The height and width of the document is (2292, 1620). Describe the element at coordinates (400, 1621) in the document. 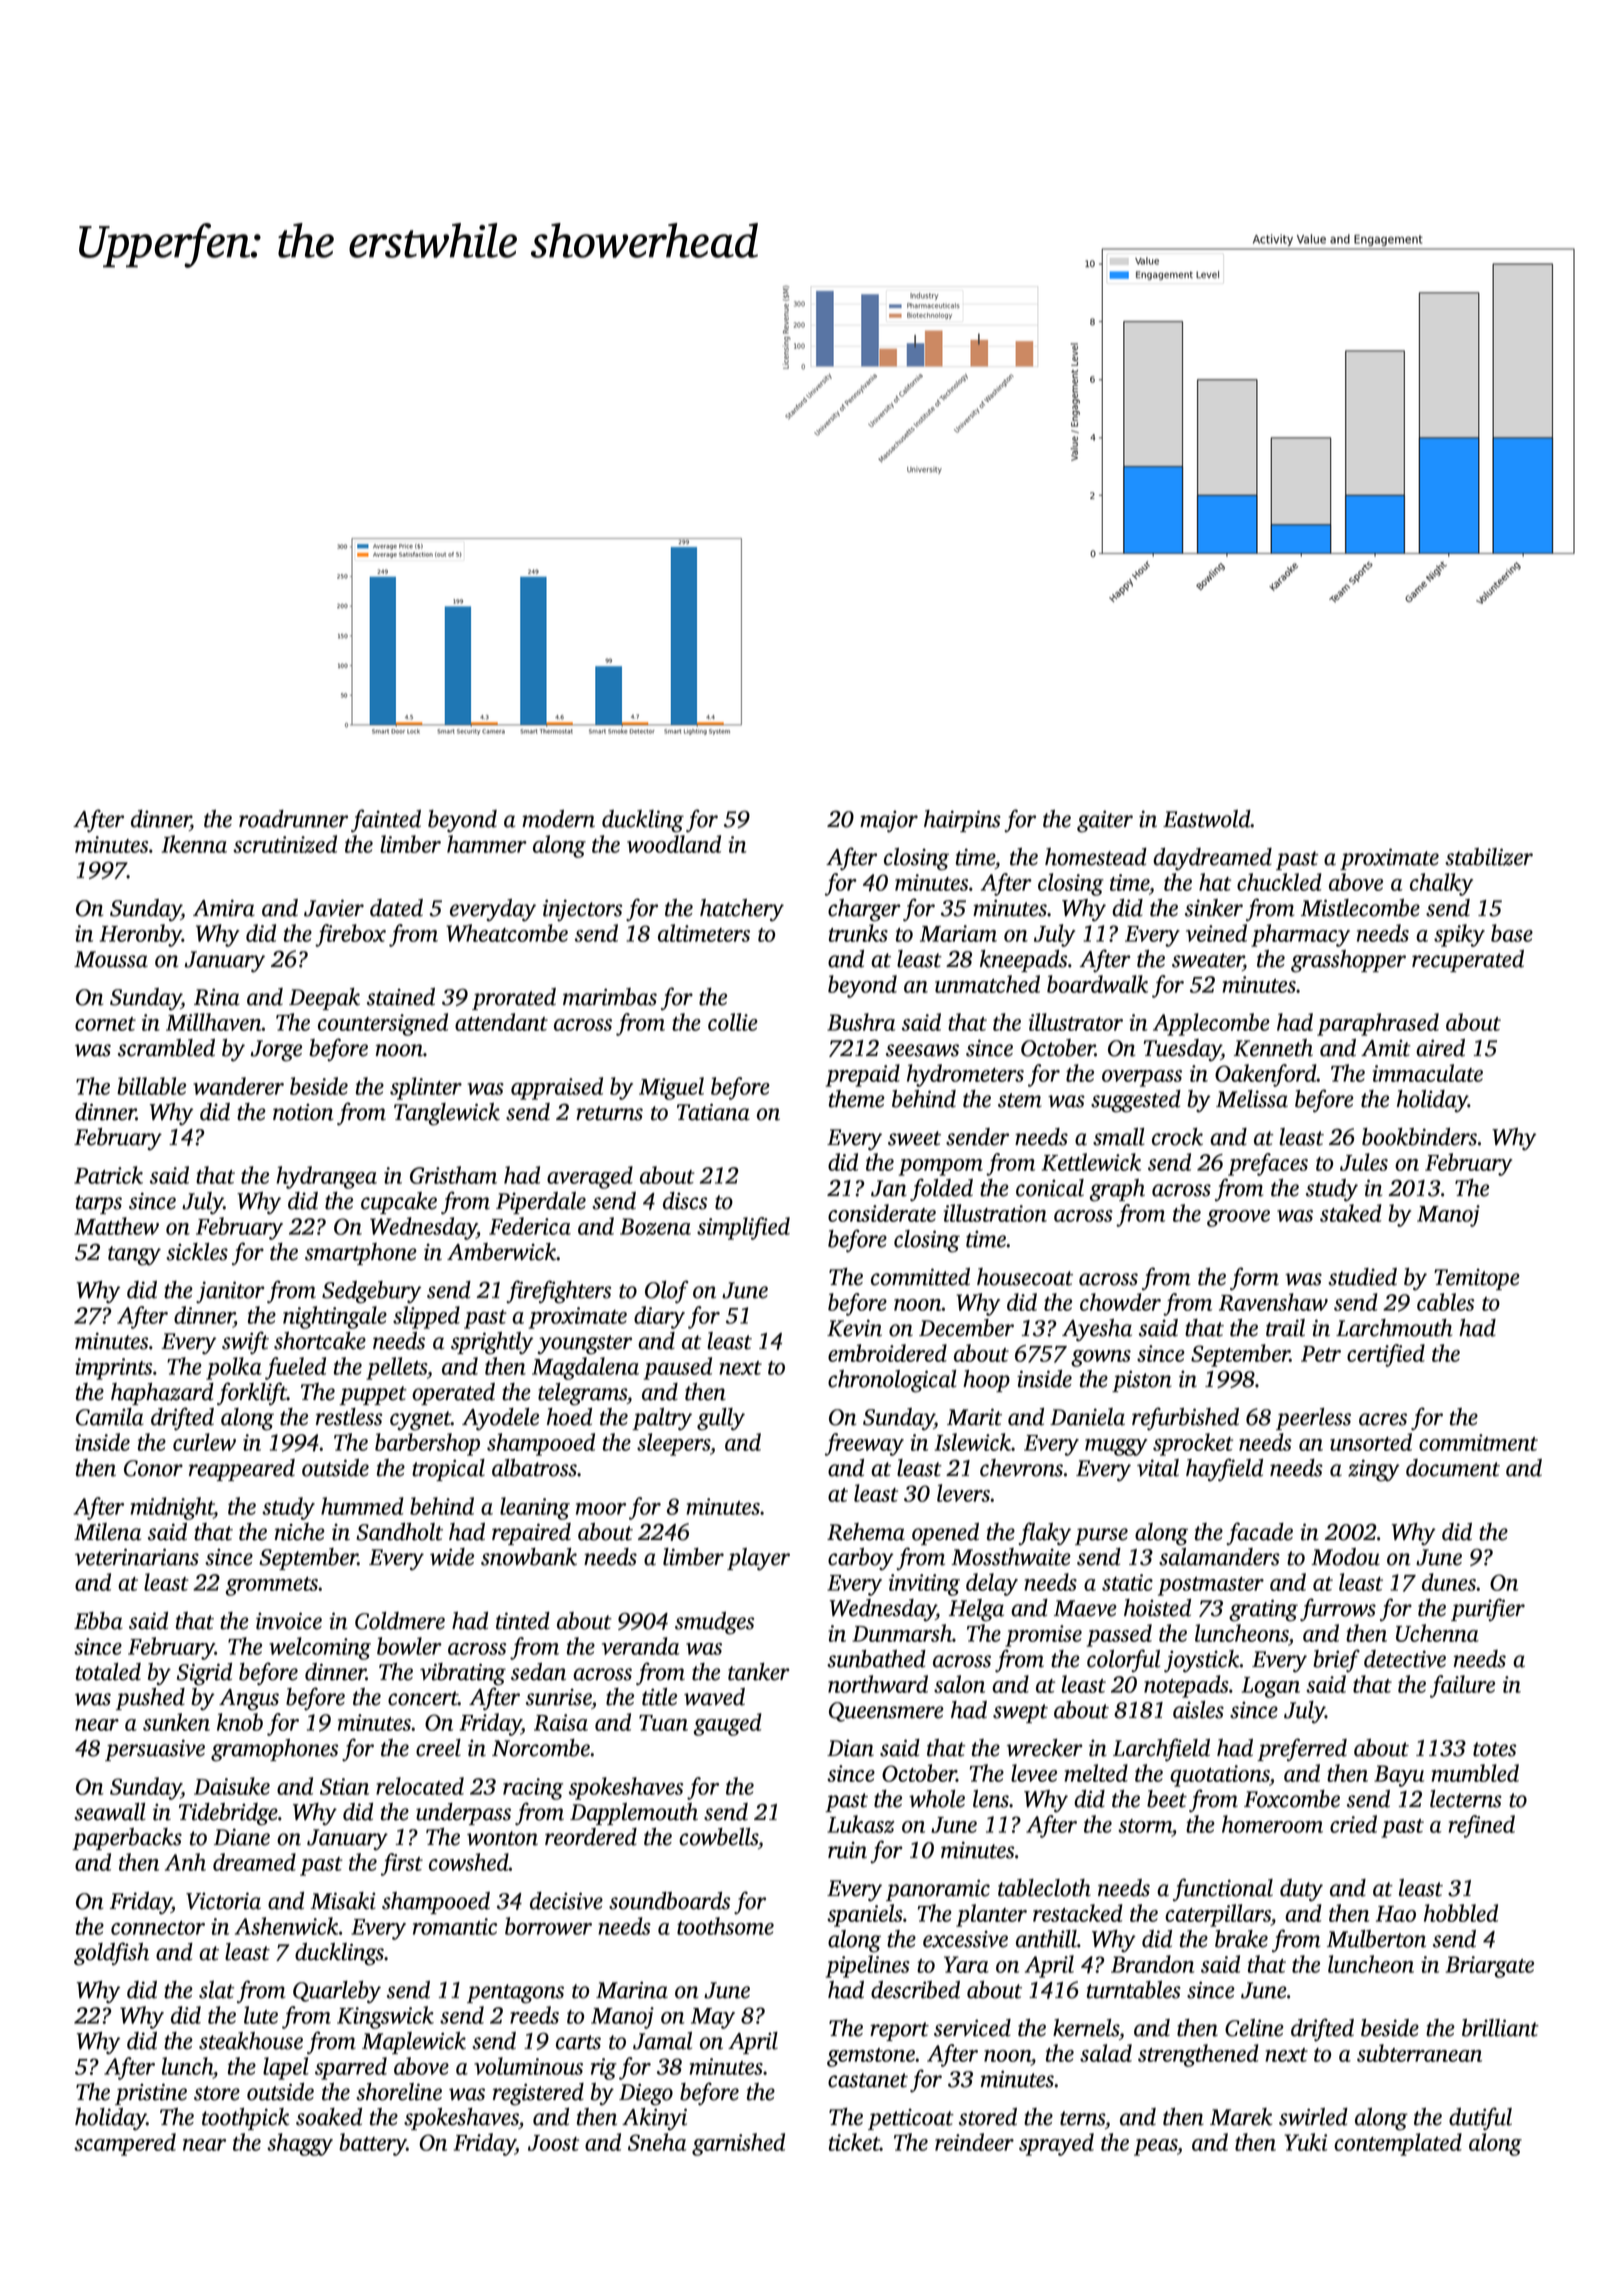

I see `Coldmere` at that location.
